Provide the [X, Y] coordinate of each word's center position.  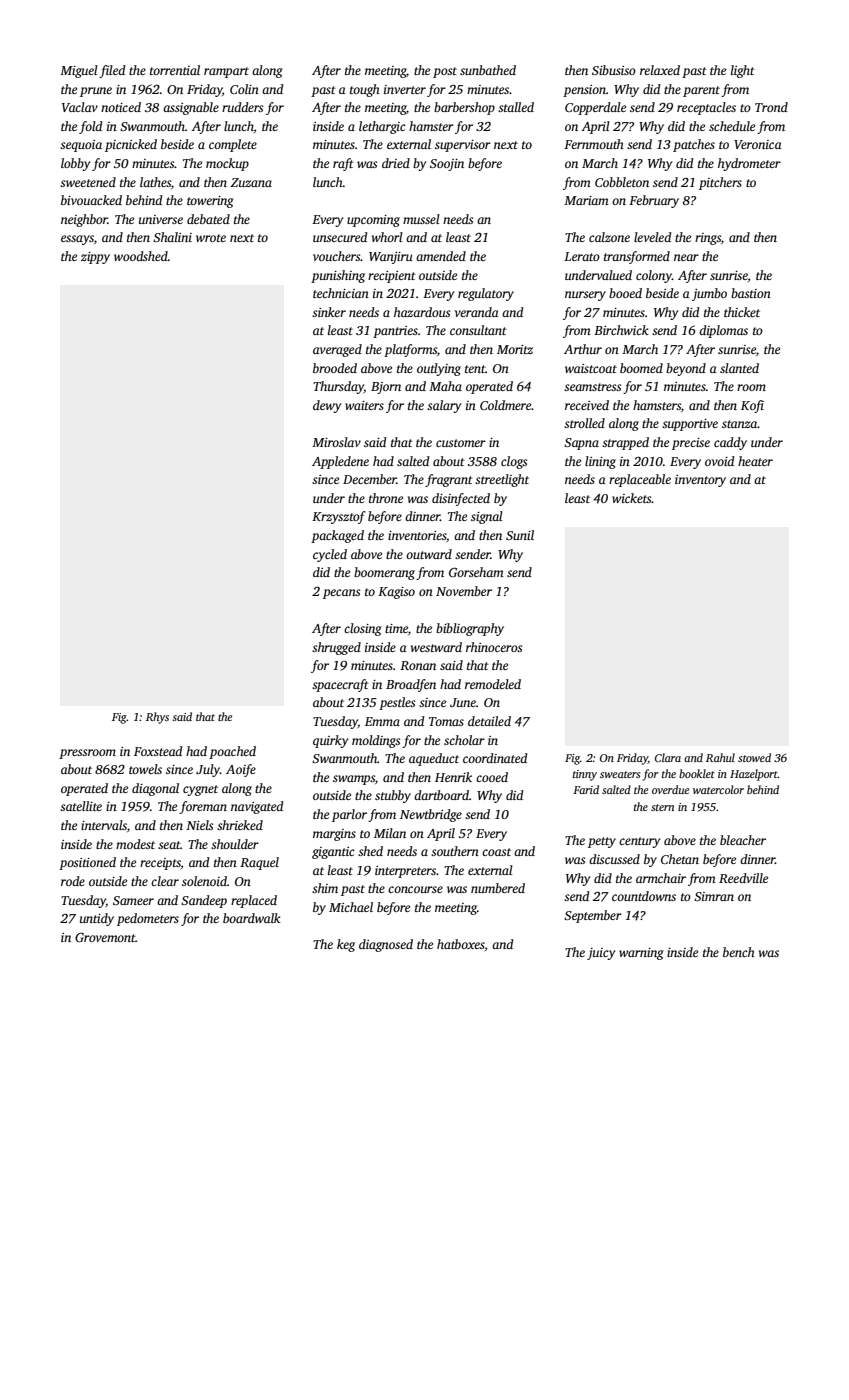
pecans [341, 594]
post [445, 72]
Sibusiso [614, 70]
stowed [754, 757]
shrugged [336, 648]
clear [165, 881]
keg [346, 945]
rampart [226, 72]
